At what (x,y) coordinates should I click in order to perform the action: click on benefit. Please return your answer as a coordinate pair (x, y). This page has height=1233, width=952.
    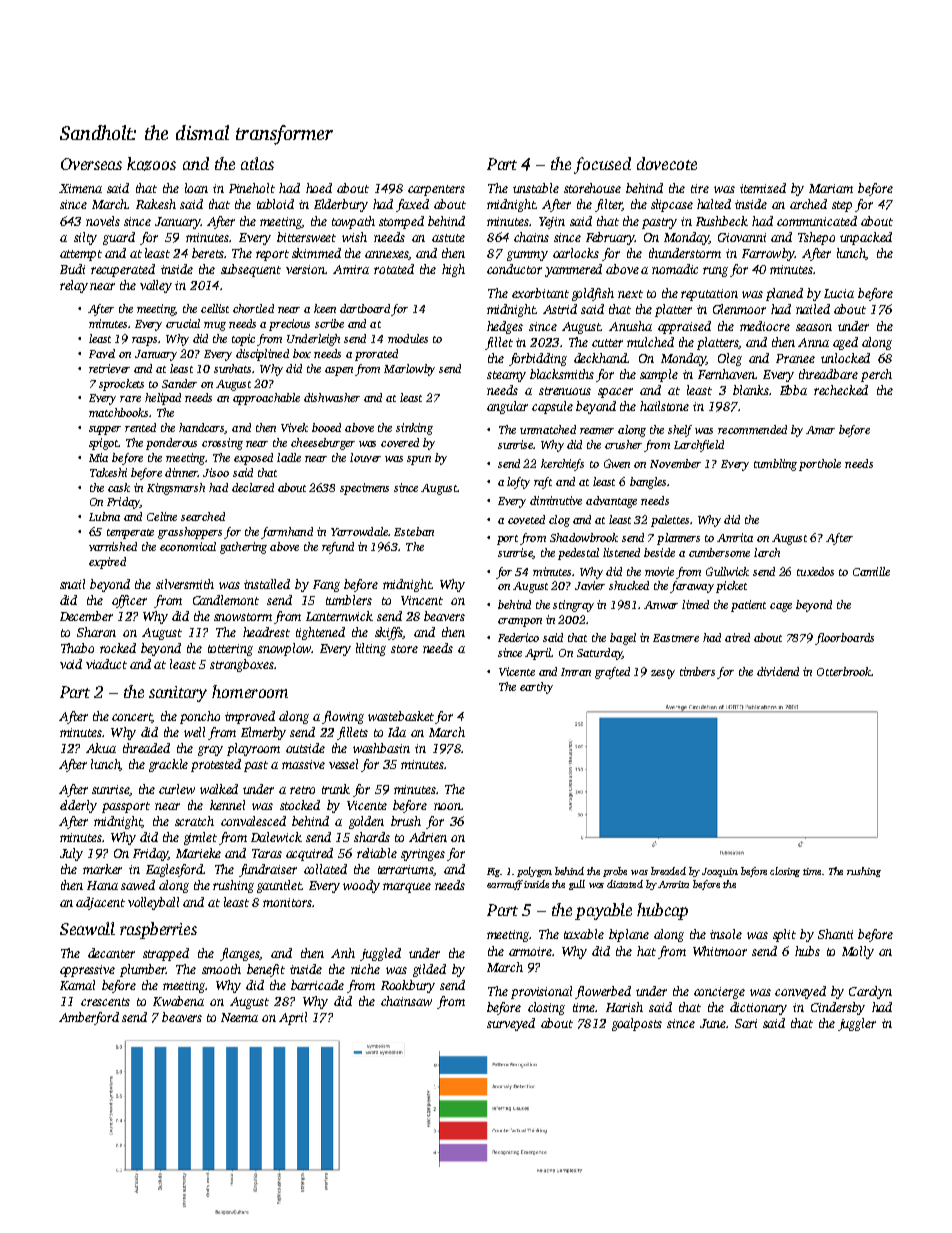
    Looking at the image, I should click on (266, 970).
